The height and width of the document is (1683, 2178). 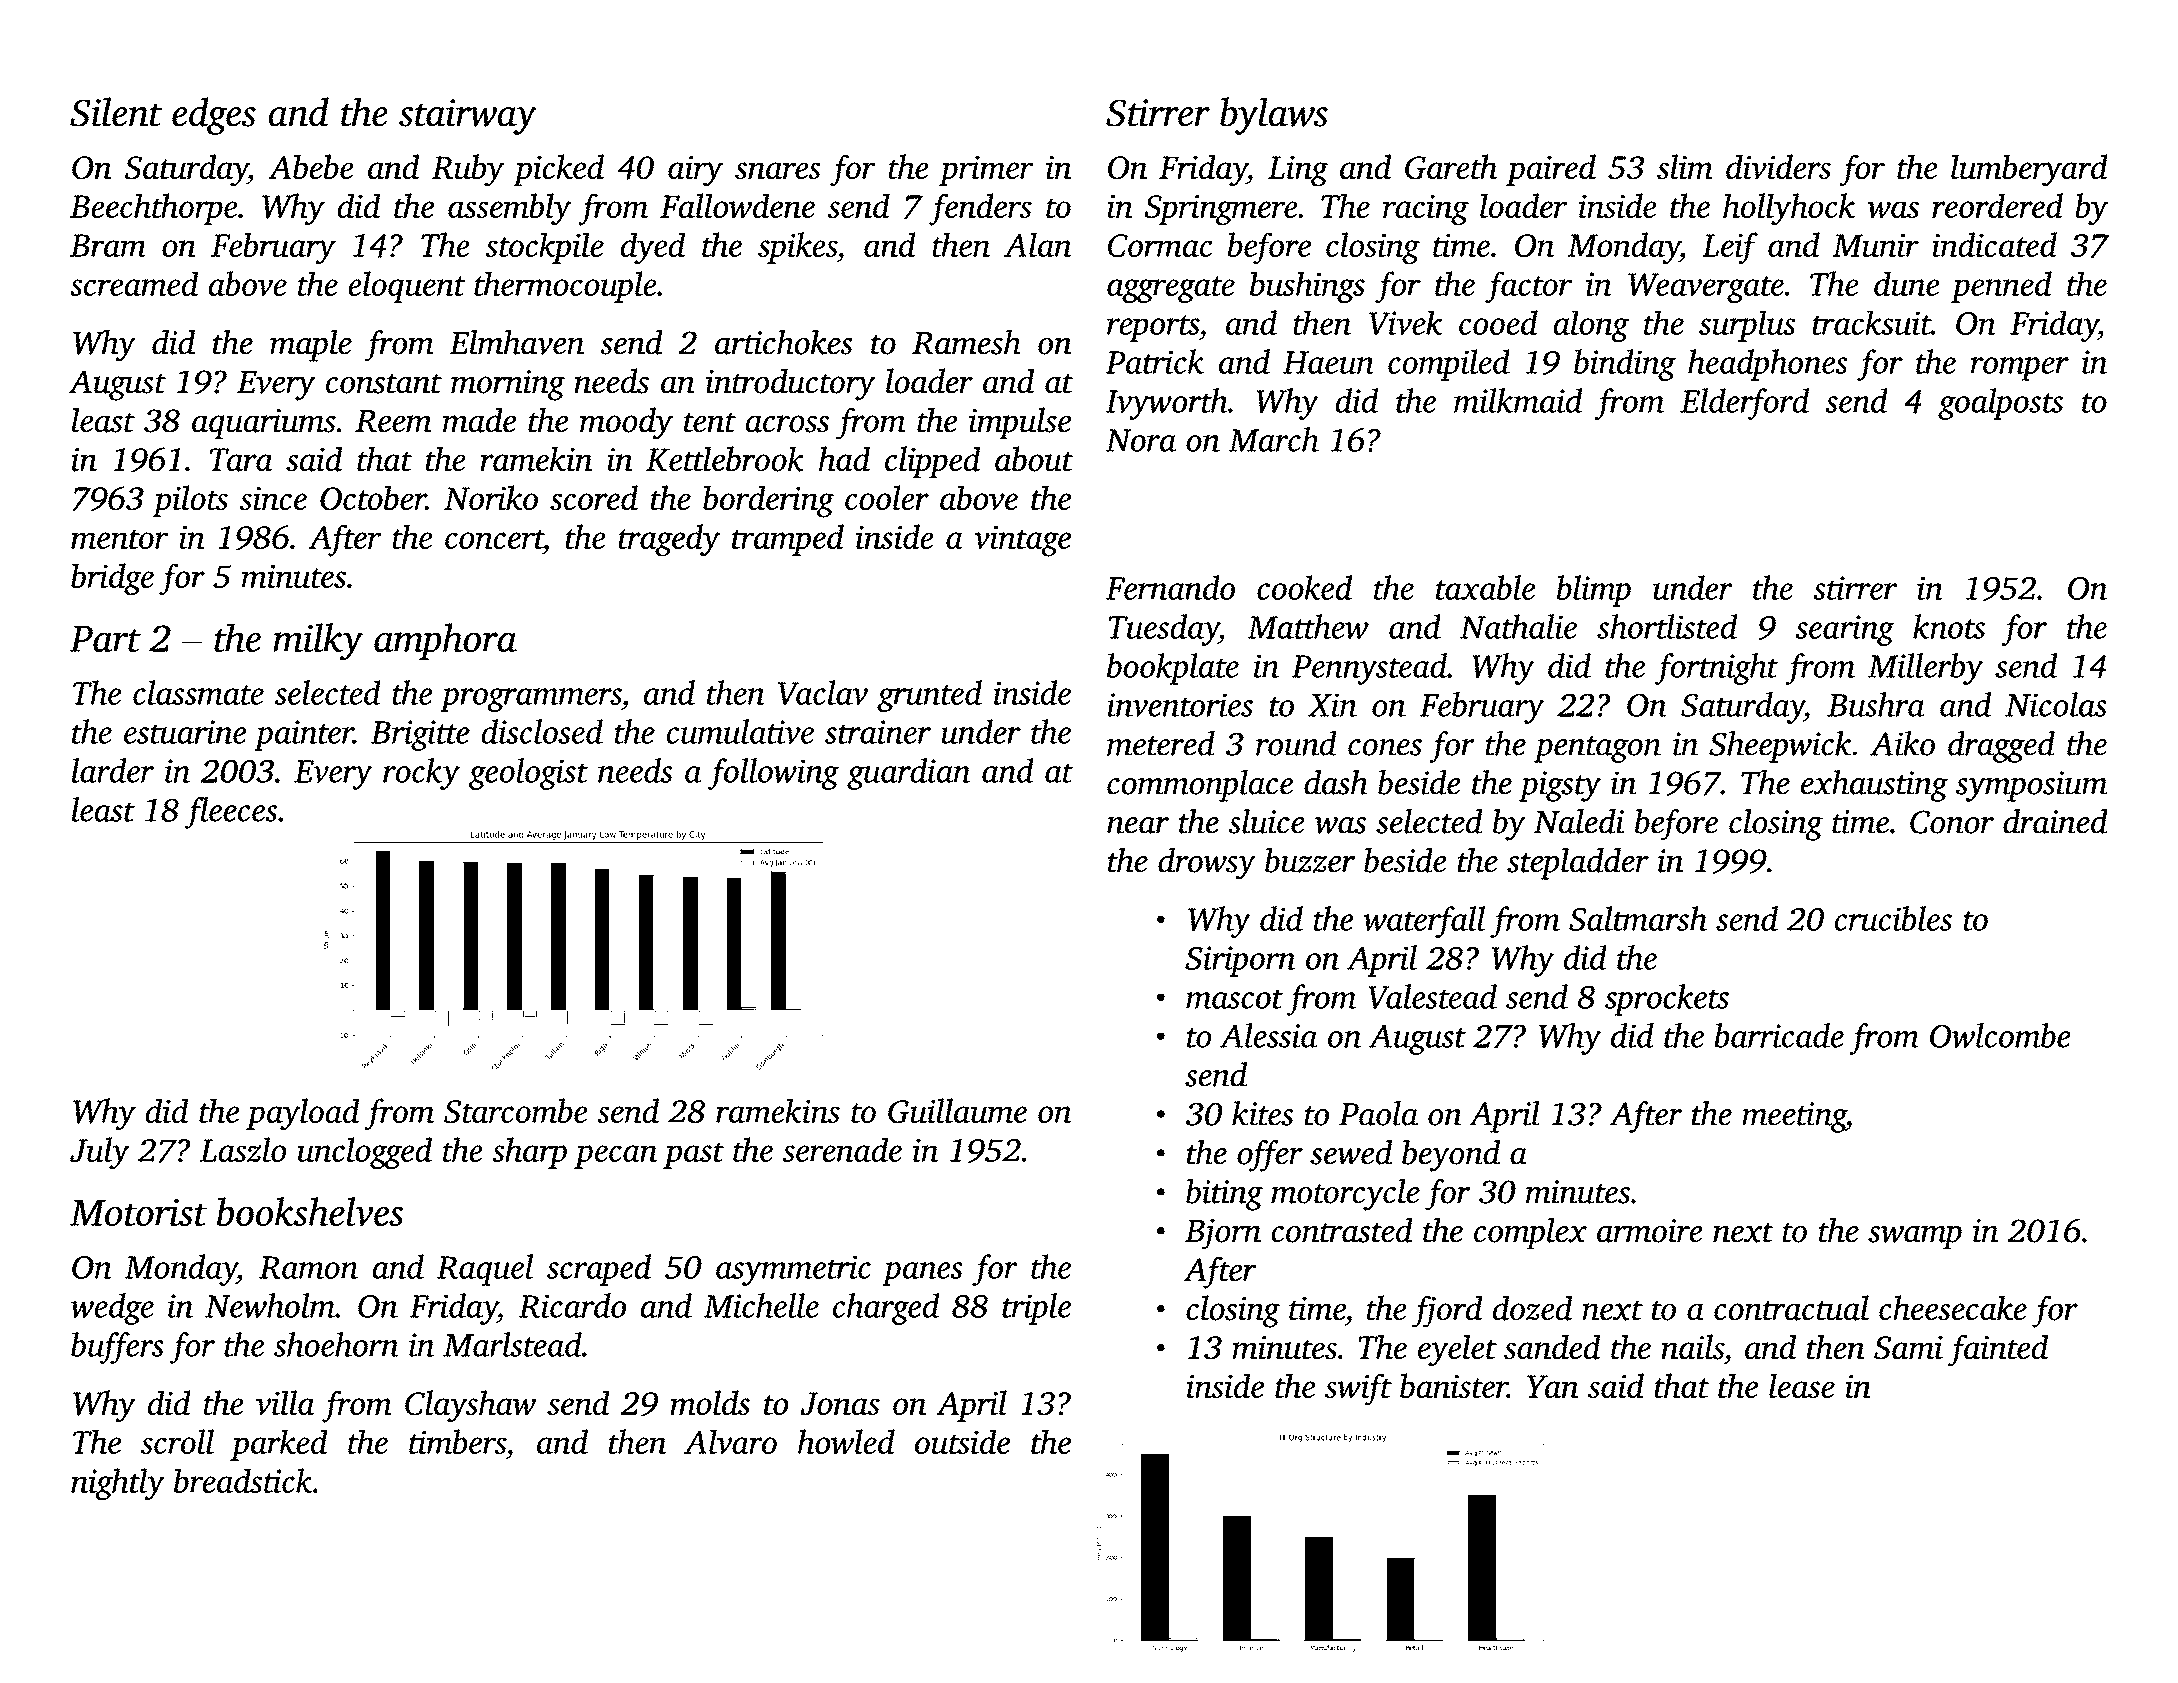 I want to click on meeting, so click(x=1794, y=1117).
